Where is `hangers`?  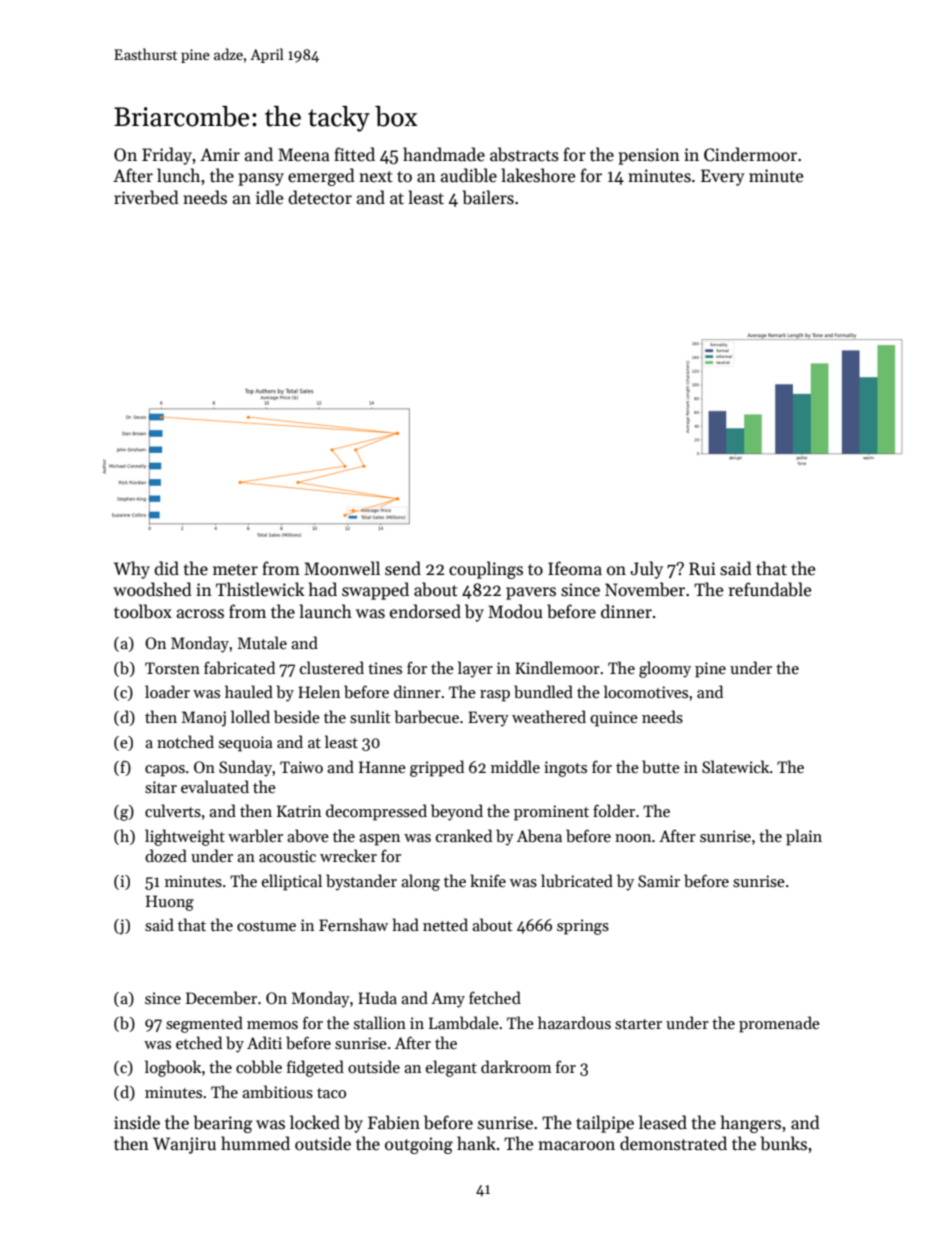 hangers is located at coordinates (751, 1124).
